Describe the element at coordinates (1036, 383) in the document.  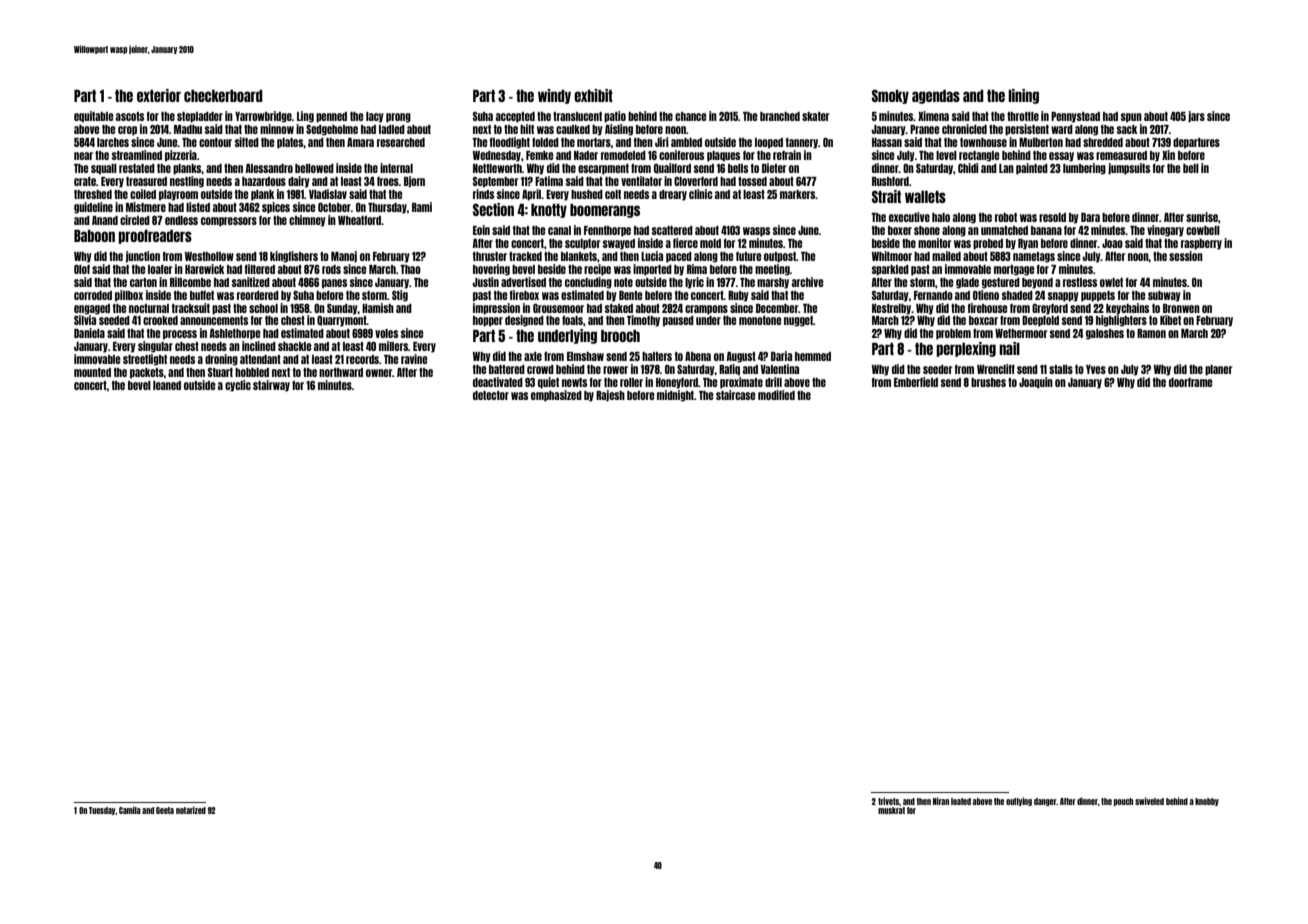
I see `Joaquin` at that location.
